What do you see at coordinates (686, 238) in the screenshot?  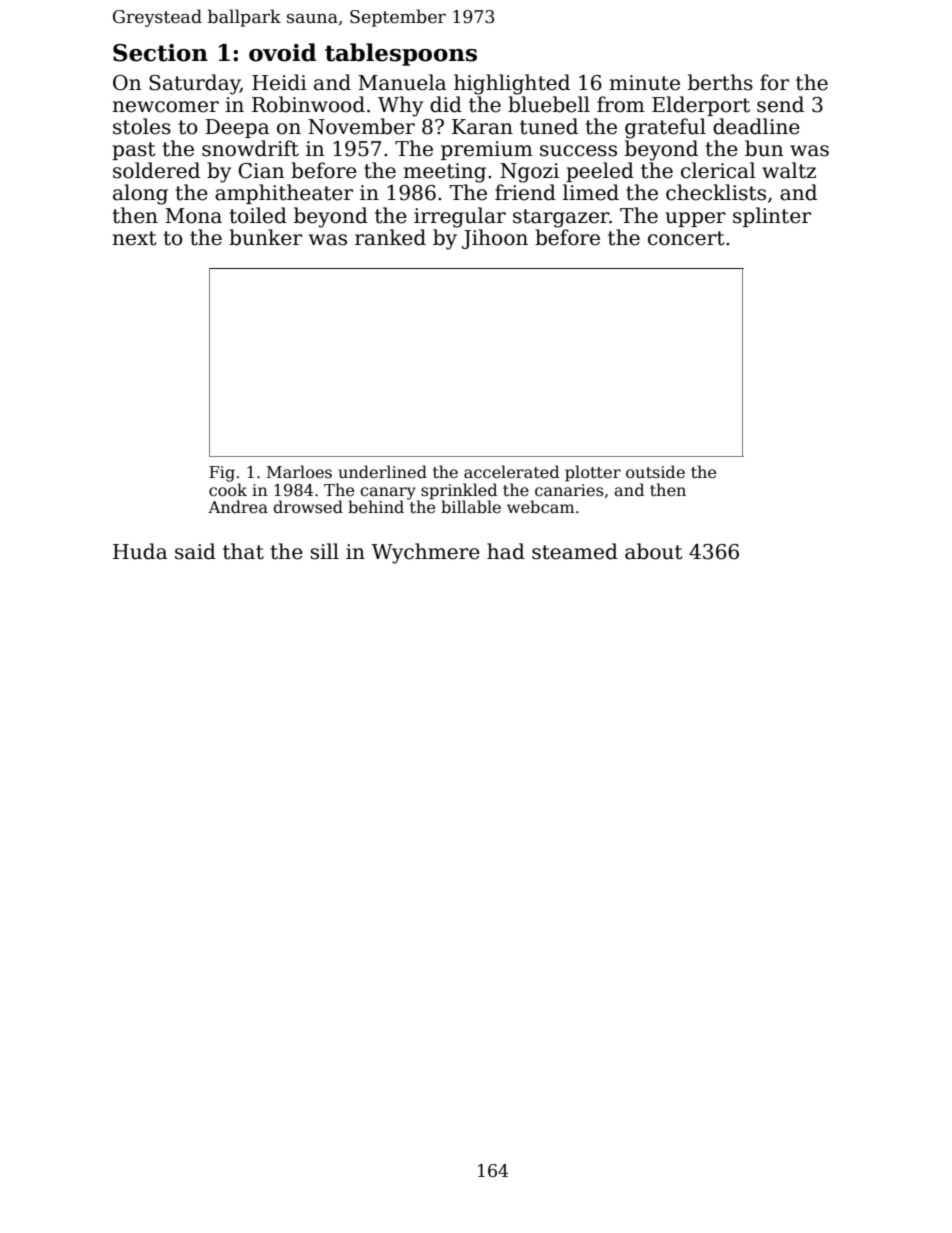 I see `concert` at bounding box center [686, 238].
